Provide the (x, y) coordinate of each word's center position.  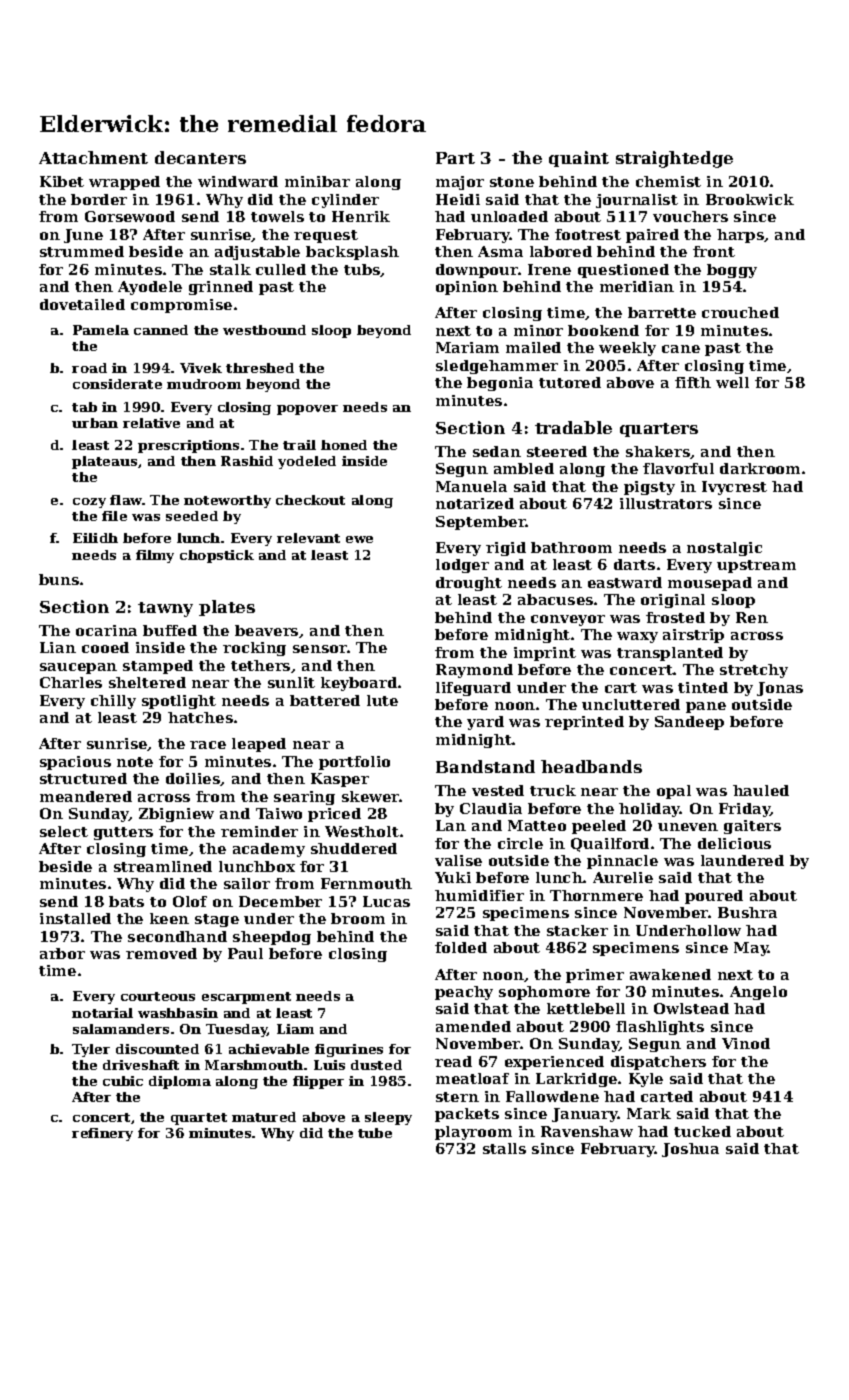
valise (458, 860)
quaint (579, 159)
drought (469, 584)
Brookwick (750, 199)
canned (161, 330)
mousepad (710, 584)
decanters (200, 157)
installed (75, 918)
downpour (477, 271)
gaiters (752, 827)
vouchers (690, 216)
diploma (180, 1082)
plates (227, 608)
